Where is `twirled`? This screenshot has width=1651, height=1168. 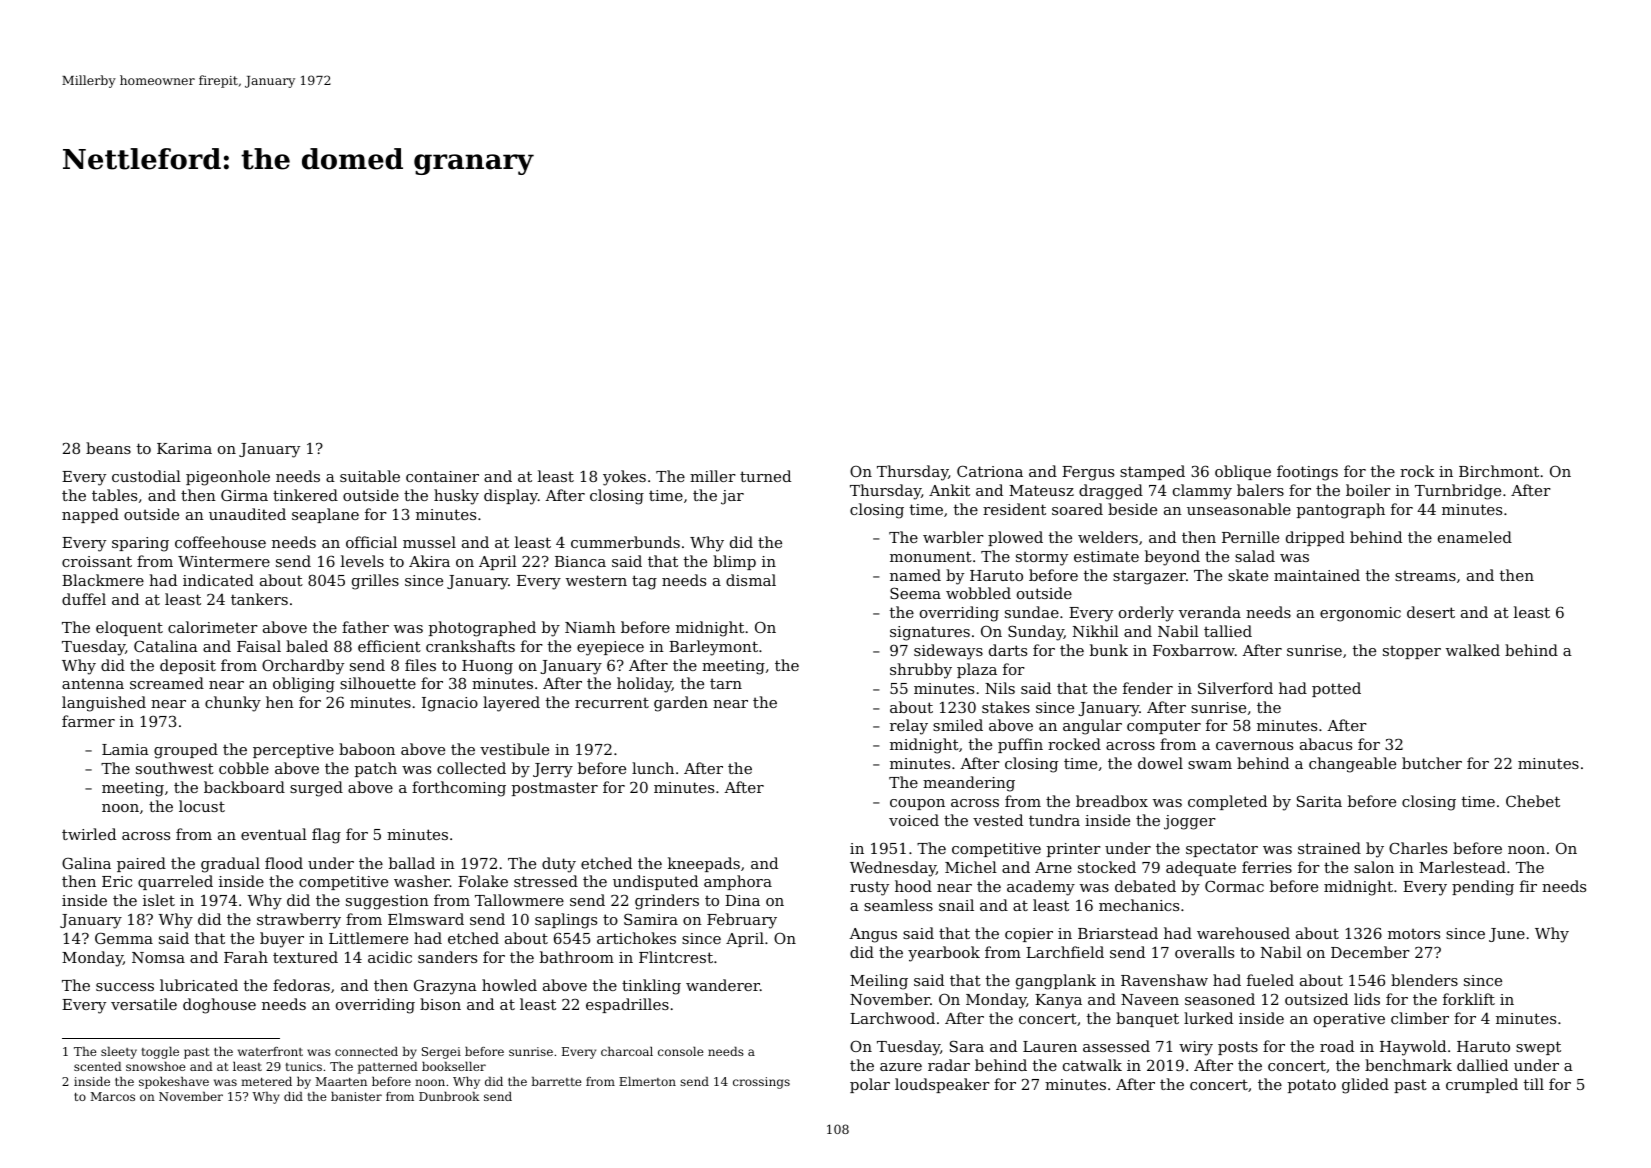 twirled is located at coordinates (89, 834).
